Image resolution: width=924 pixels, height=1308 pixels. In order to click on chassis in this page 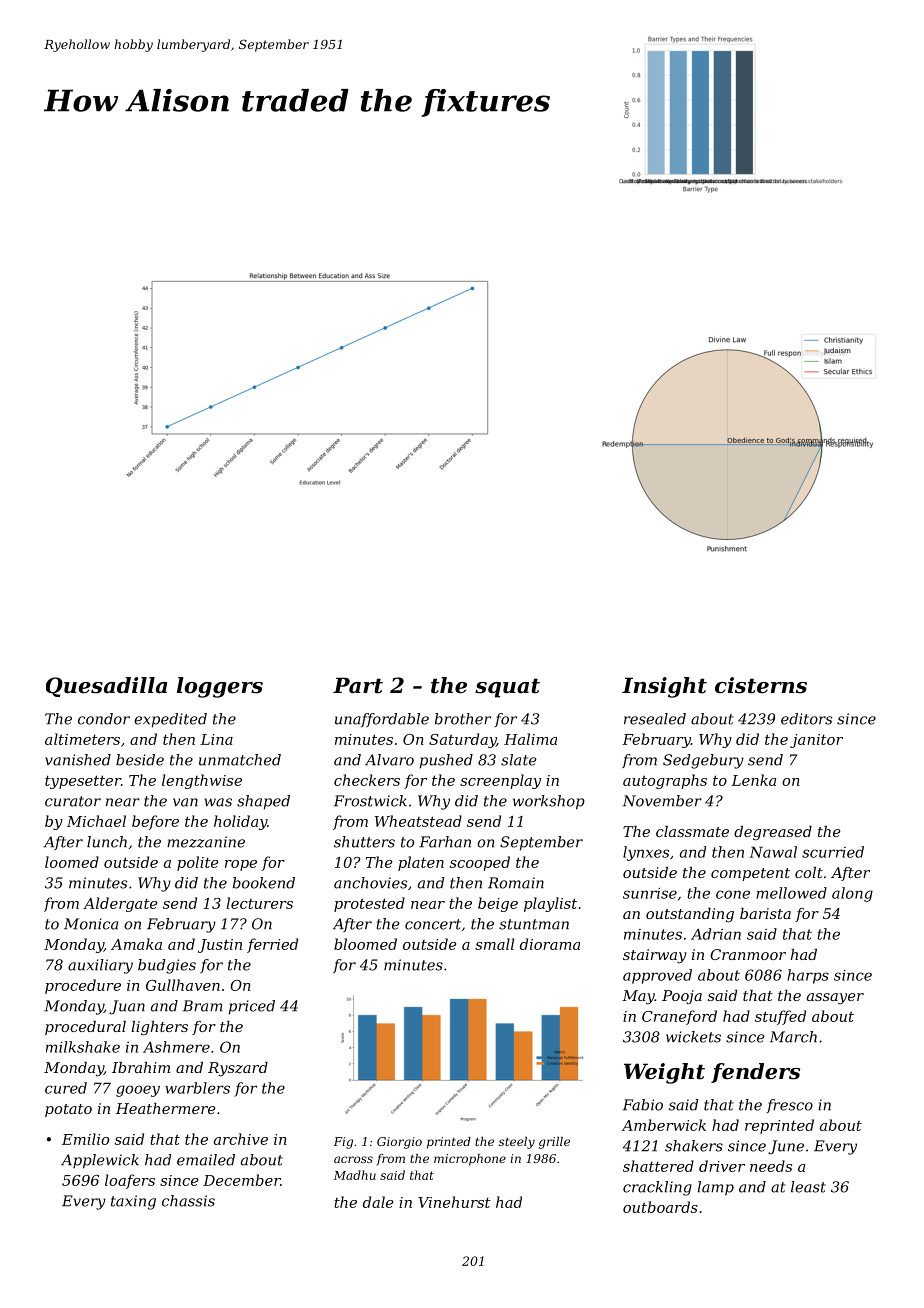, I will do `click(188, 1201)`.
